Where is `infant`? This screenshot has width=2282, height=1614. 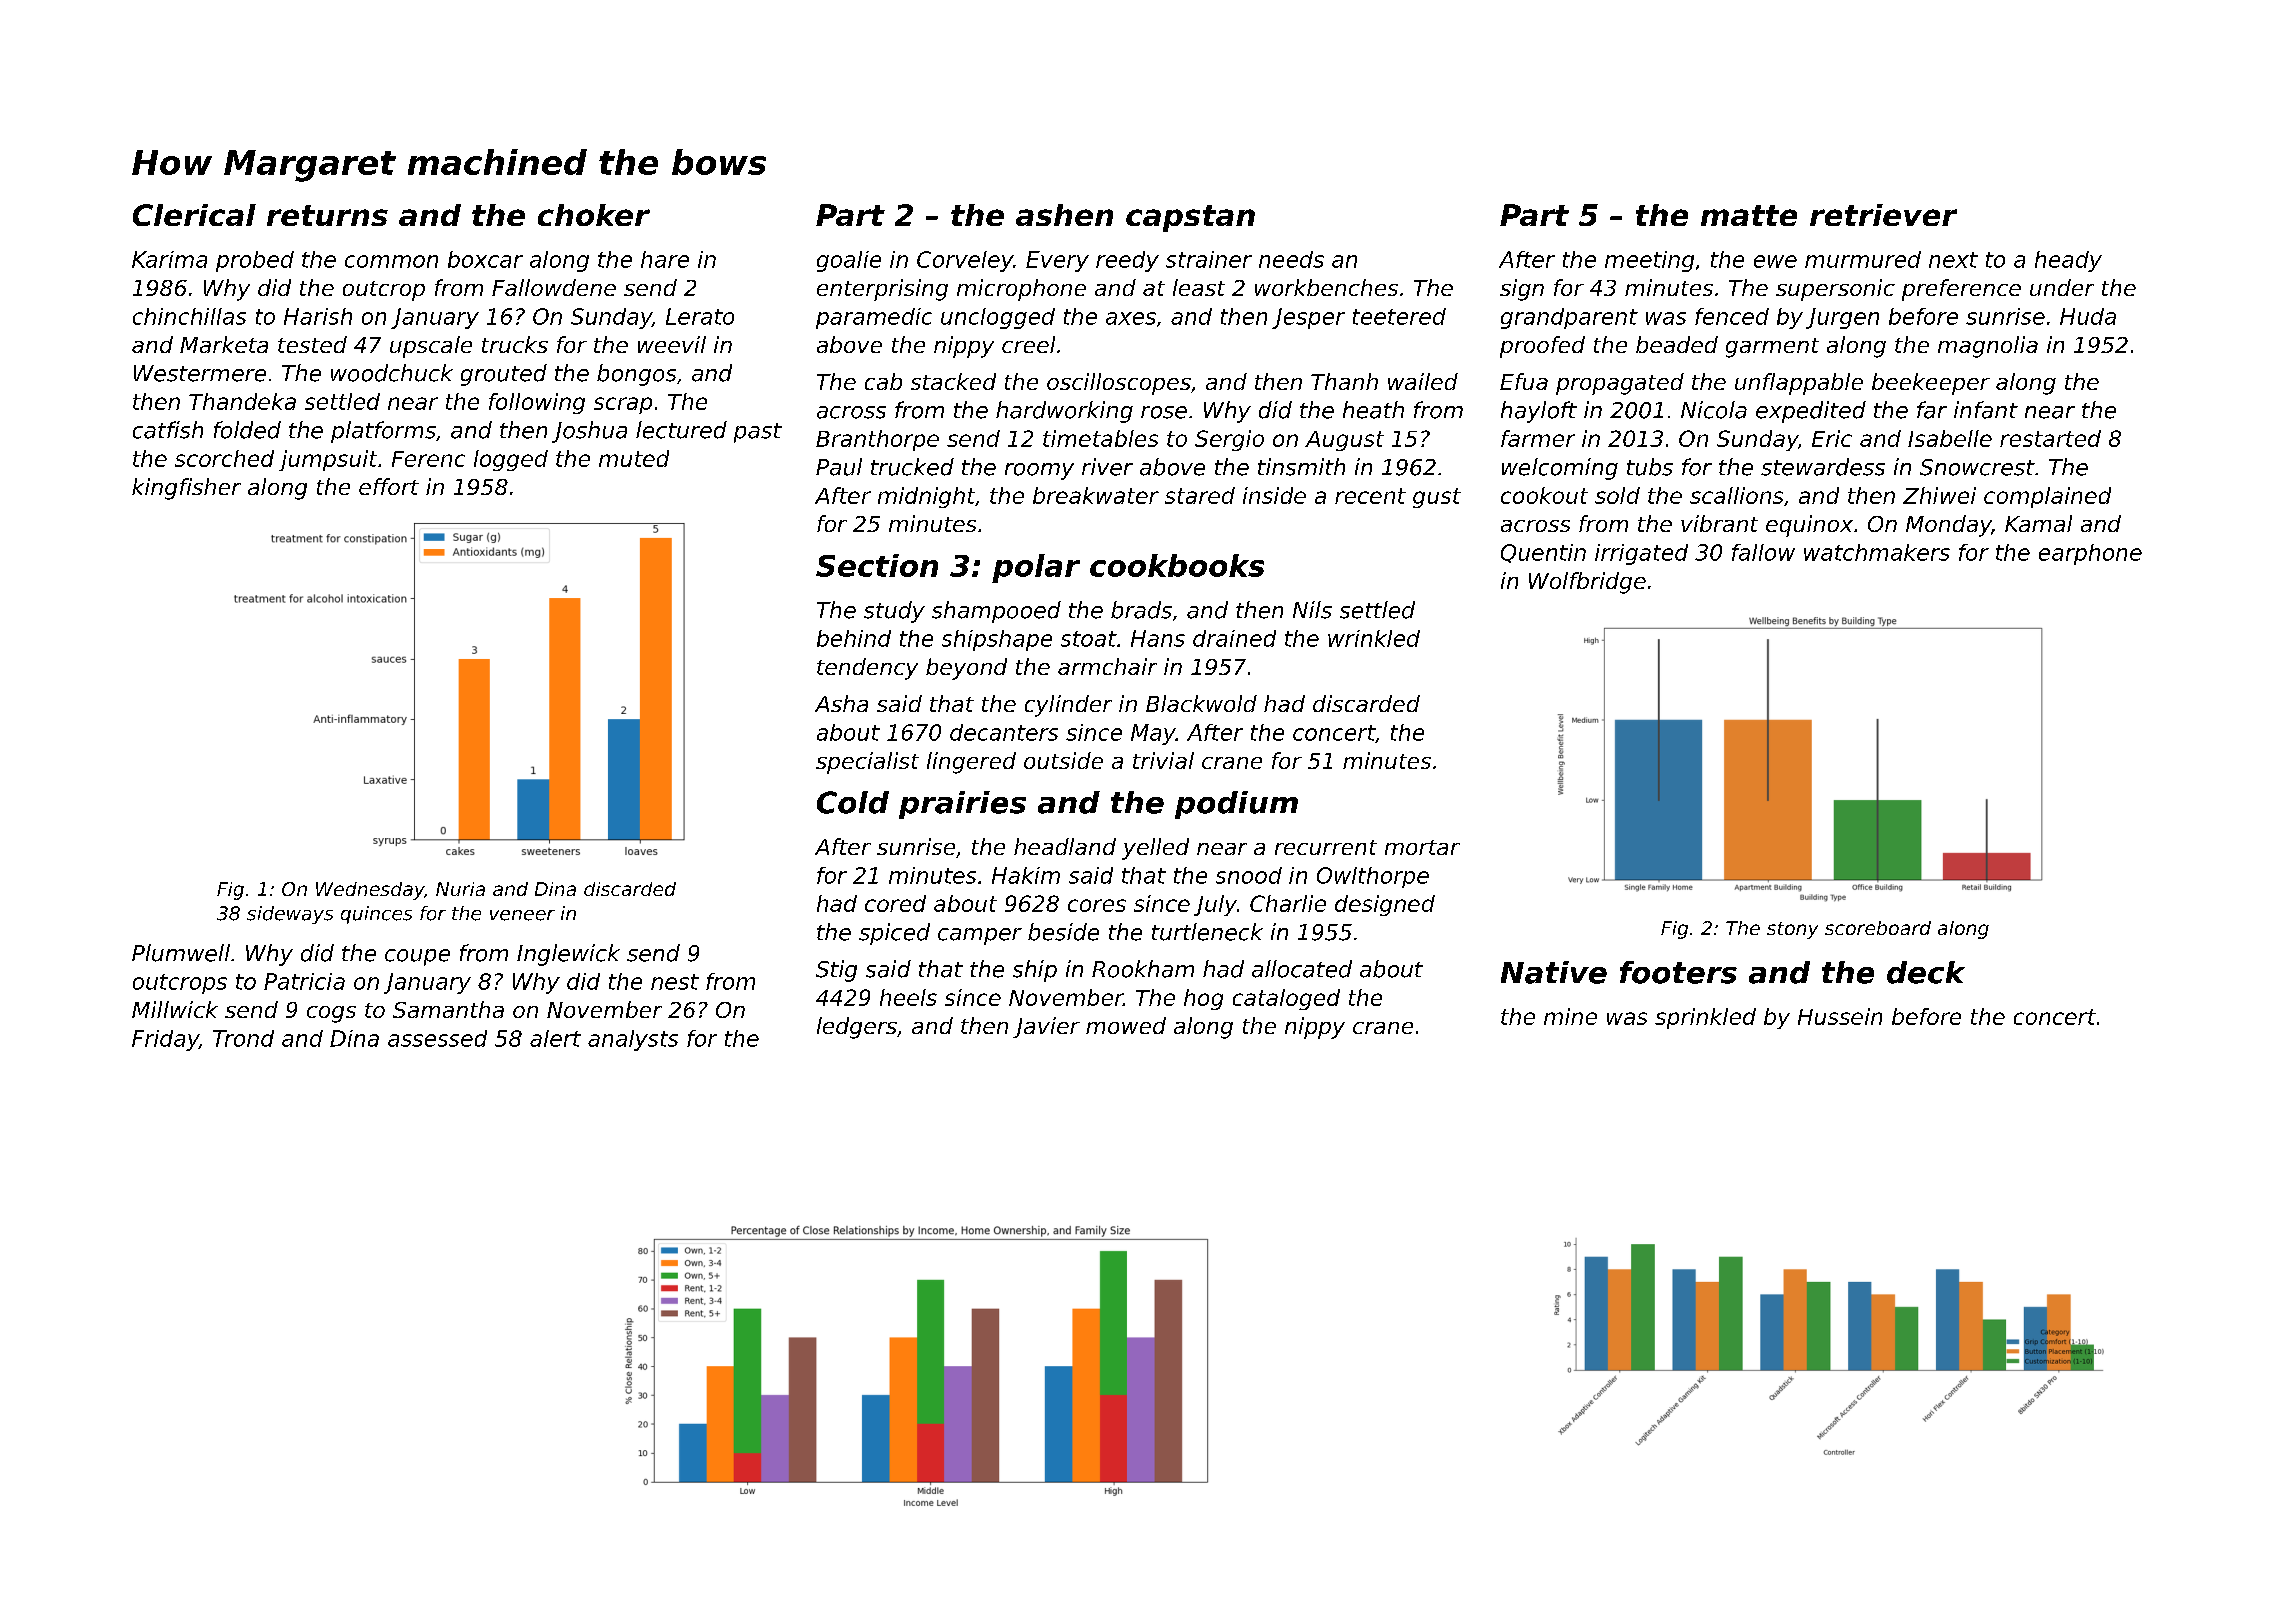
infant is located at coordinates (1986, 410).
